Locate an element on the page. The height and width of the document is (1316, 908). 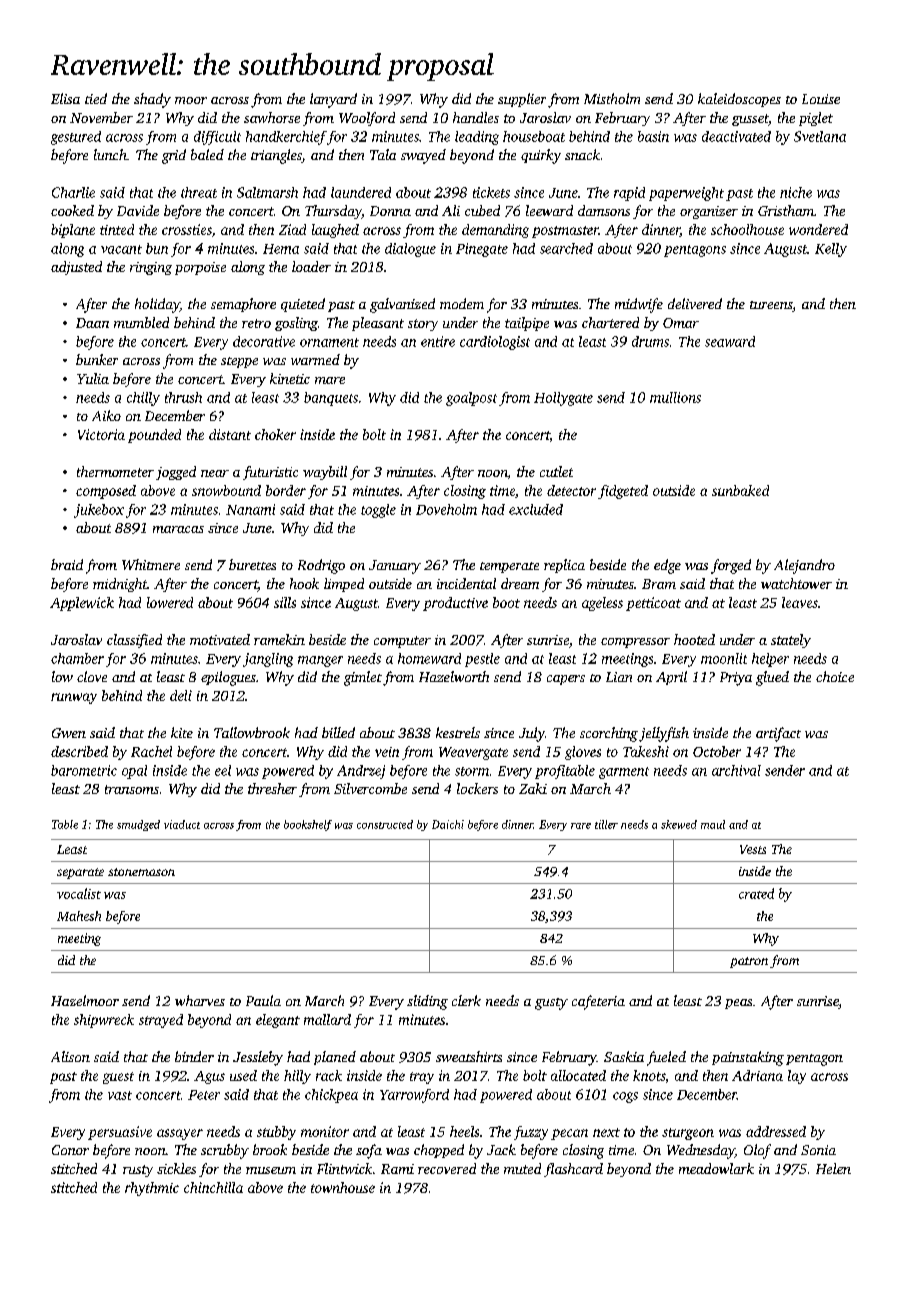
Louise is located at coordinates (821, 99).
